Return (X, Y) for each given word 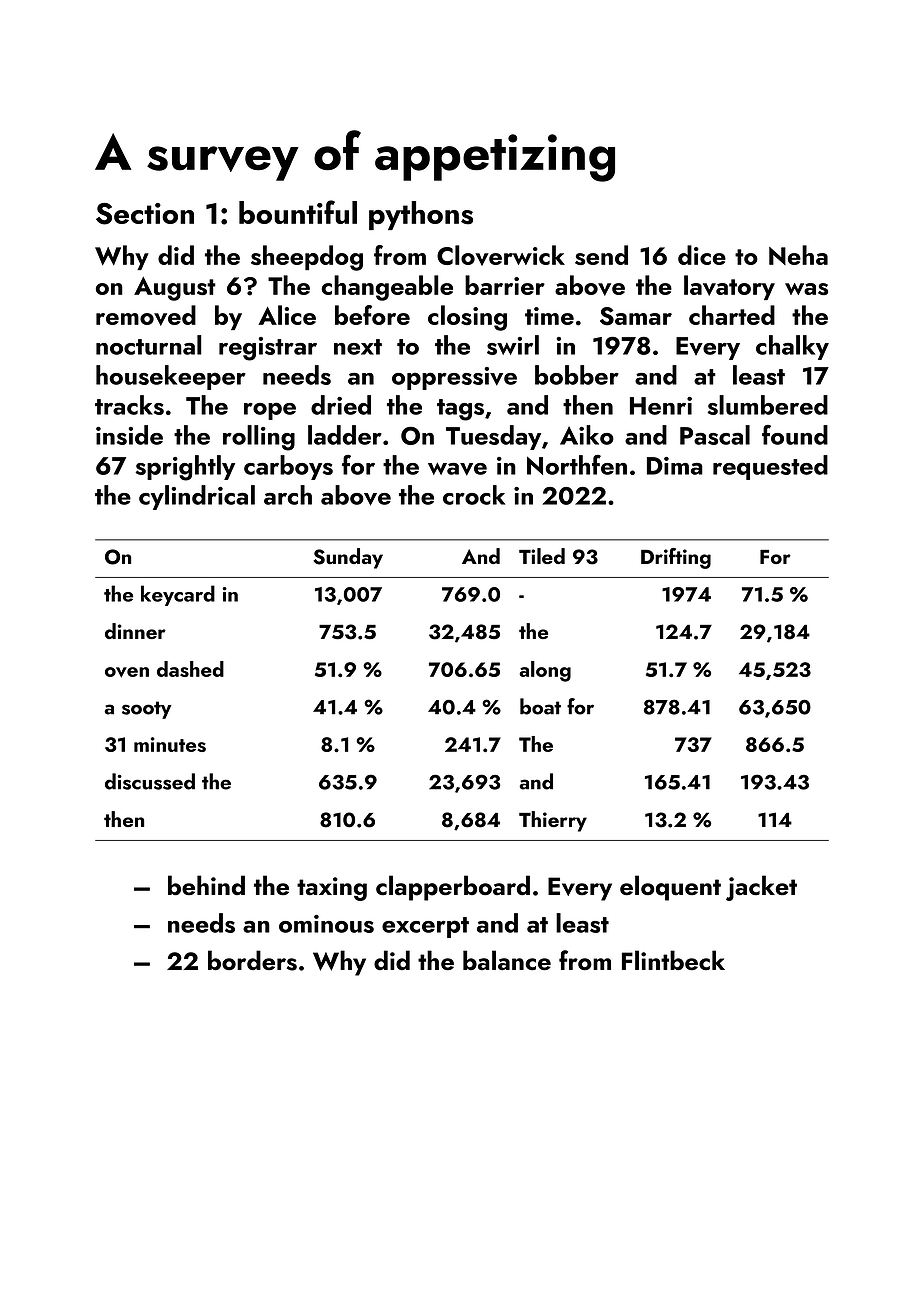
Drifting (676, 558)
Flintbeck (673, 960)
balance (507, 960)
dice (702, 255)
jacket (761, 888)
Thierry (553, 821)
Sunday (348, 558)
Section (145, 214)
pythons (421, 215)
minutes (170, 744)
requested (770, 467)
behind (206, 885)
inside (129, 435)
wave (457, 469)
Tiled (542, 556)
